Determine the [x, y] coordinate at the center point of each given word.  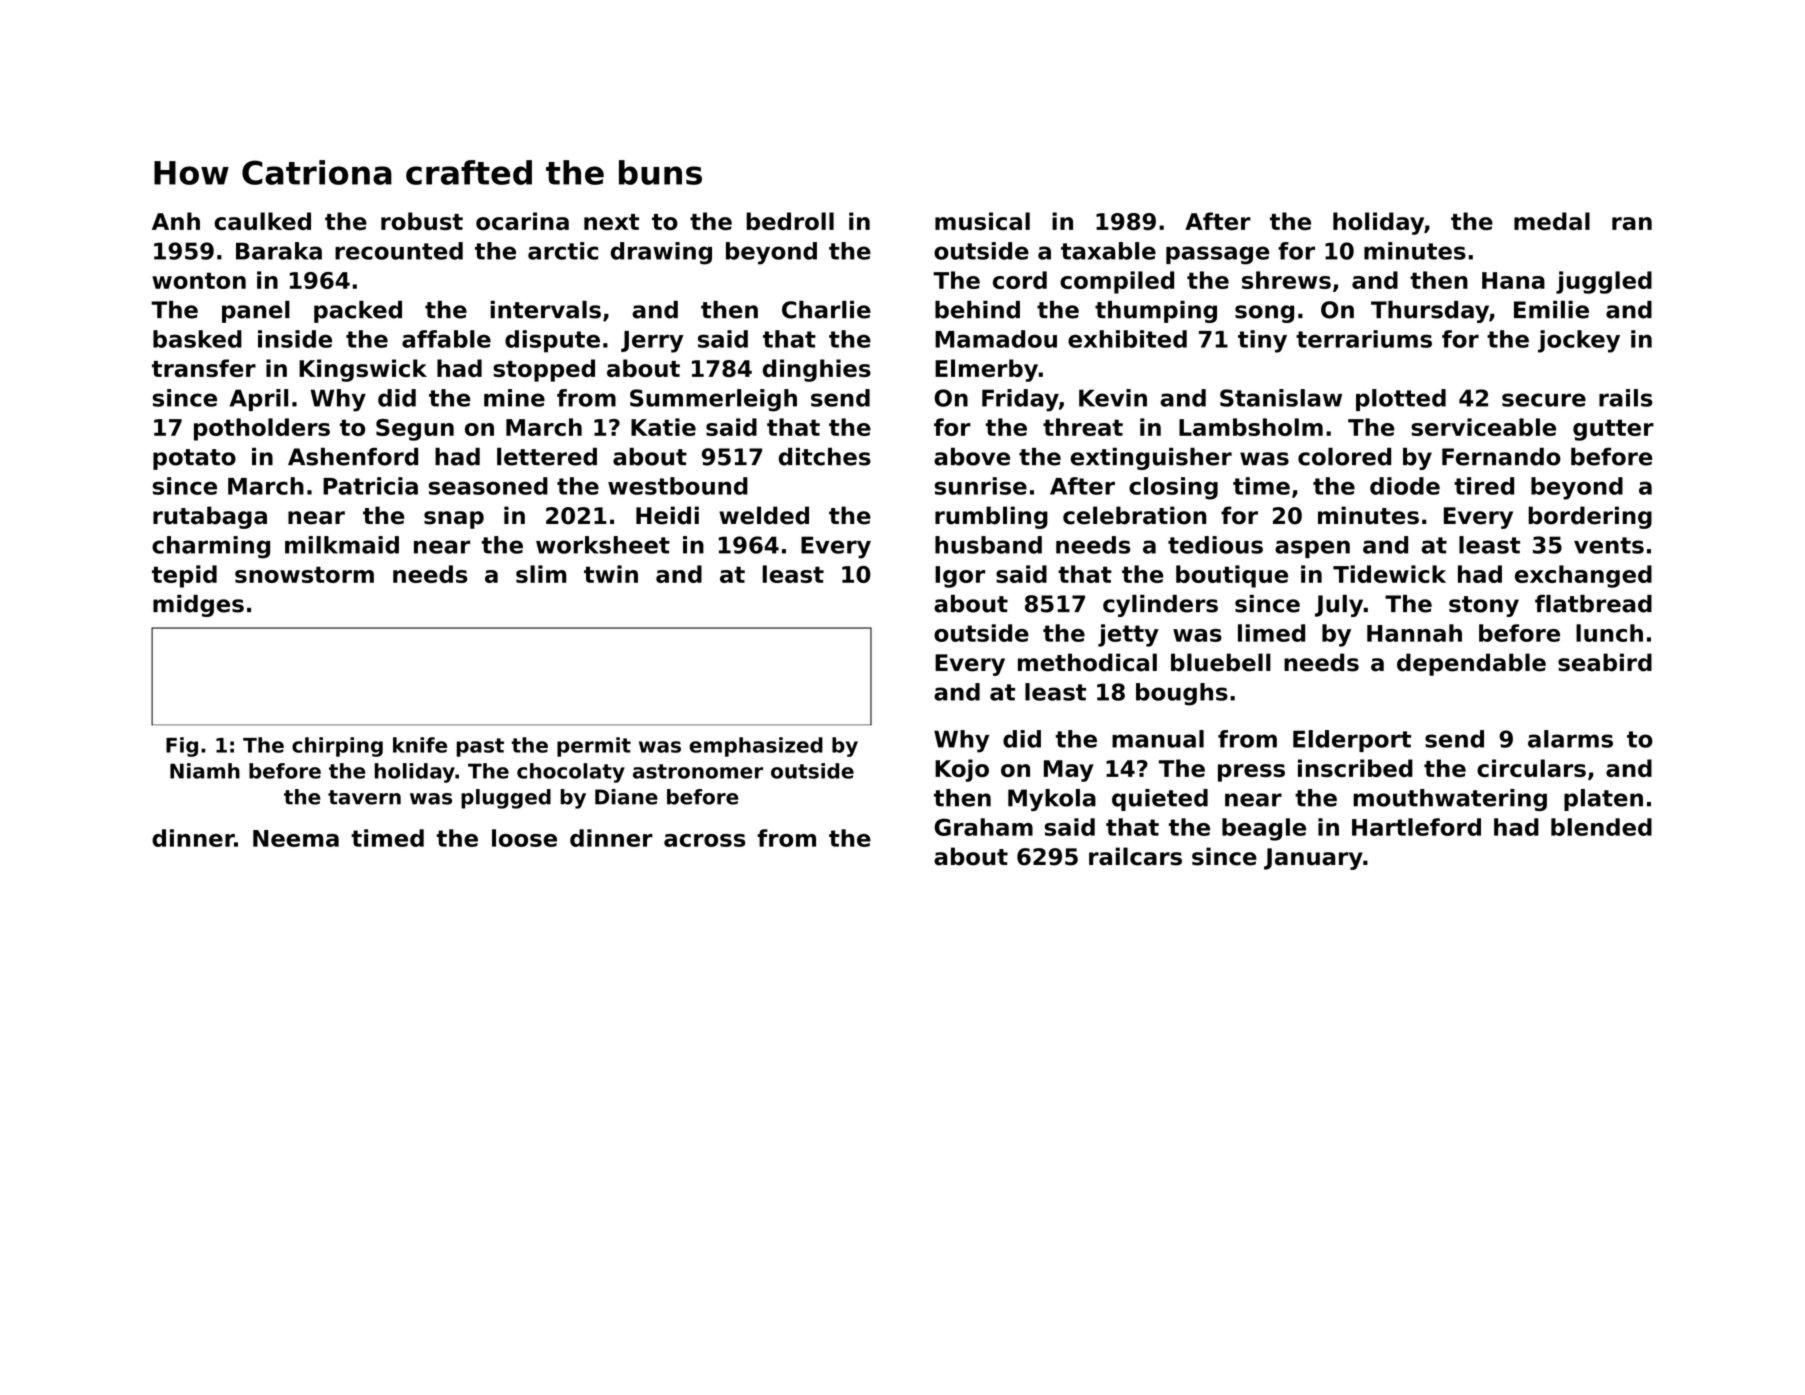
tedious [1215, 545]
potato [194, 459]
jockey [1579, 341]
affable [446, 339]
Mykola [1052, 800]
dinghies [817, 370]
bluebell [1221, 662]
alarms [1570, 739]
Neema [296, 838]
